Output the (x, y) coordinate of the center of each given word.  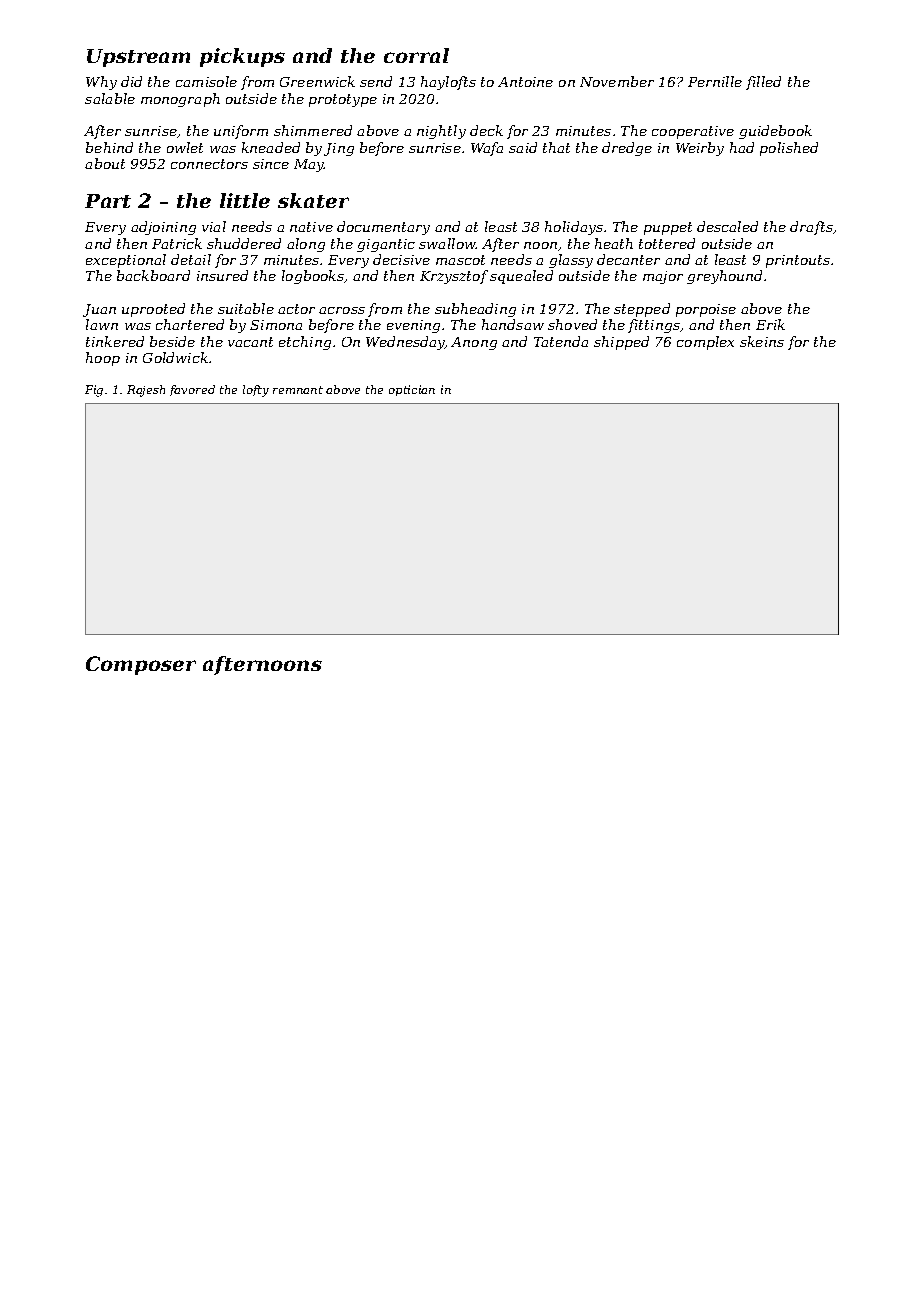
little (245, 200)
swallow (447, 243)
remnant (298, 390)
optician (412, 390)
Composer (141, 665)
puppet (668, 228)
